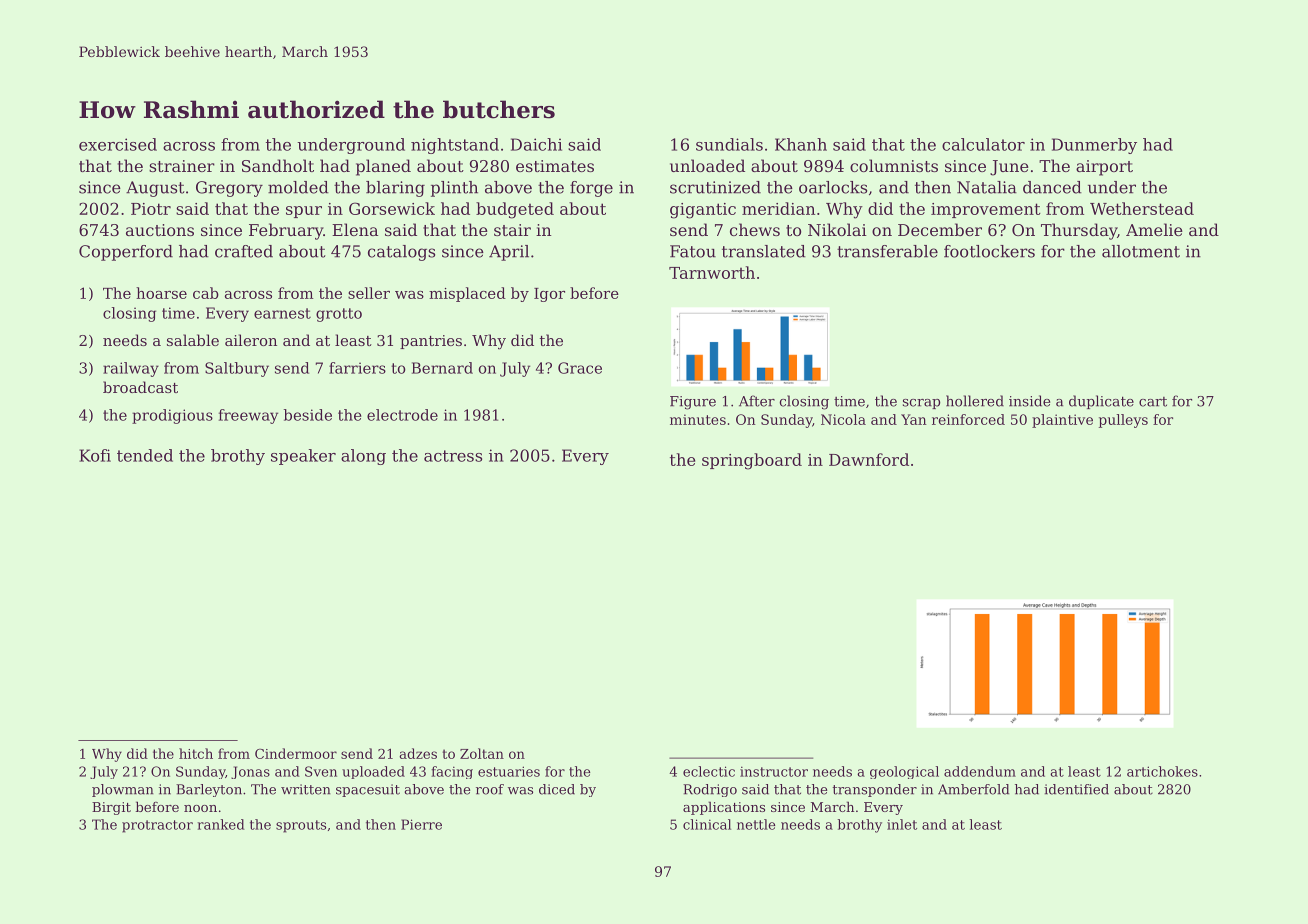 This page has width=1308, height=924. What do you see at coordinates (421, 824) in the page?
I see `Pierre` at bounding box center [421, 824].
